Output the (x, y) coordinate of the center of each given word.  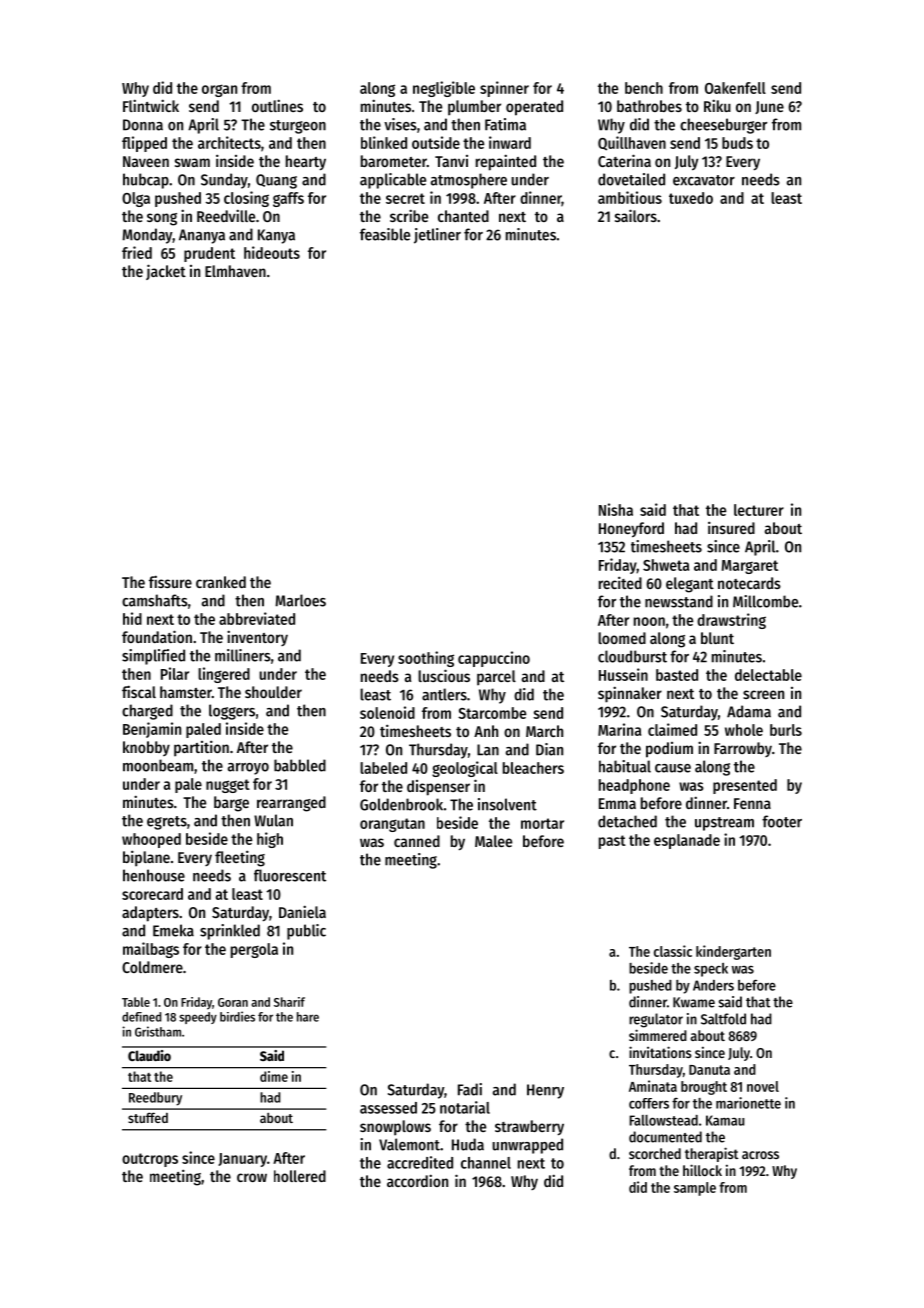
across (760, 1155)
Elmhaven (235, 271)
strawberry (529, 1127)
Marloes (300, 600)
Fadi (470, 1089)
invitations (660, 1052)
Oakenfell (735, 88)
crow (252, 1177)
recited (620, 582)
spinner (504, 89)
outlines (277, 105)
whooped (151, 840)
